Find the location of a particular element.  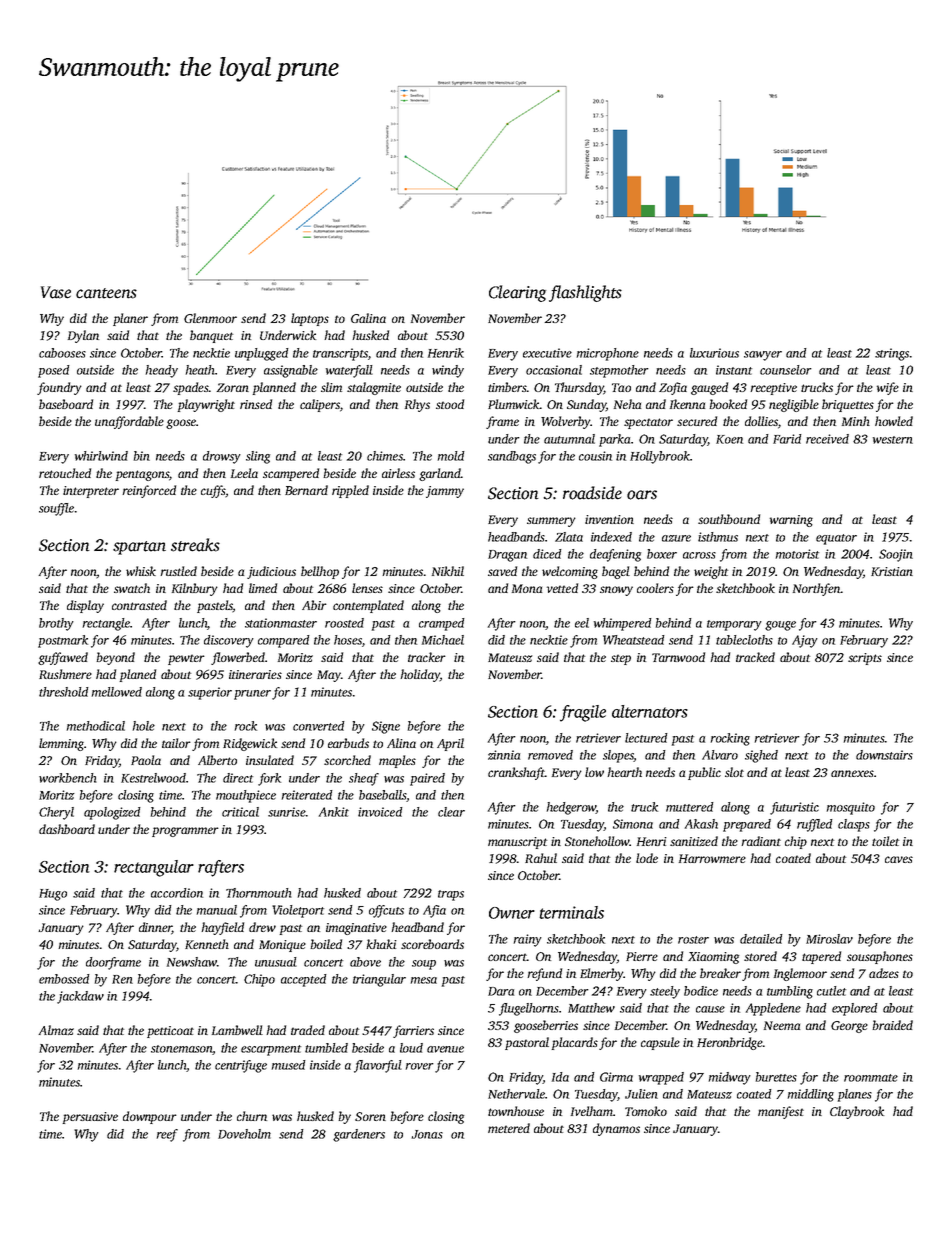

slopes is located at coordinates (618, 756).
